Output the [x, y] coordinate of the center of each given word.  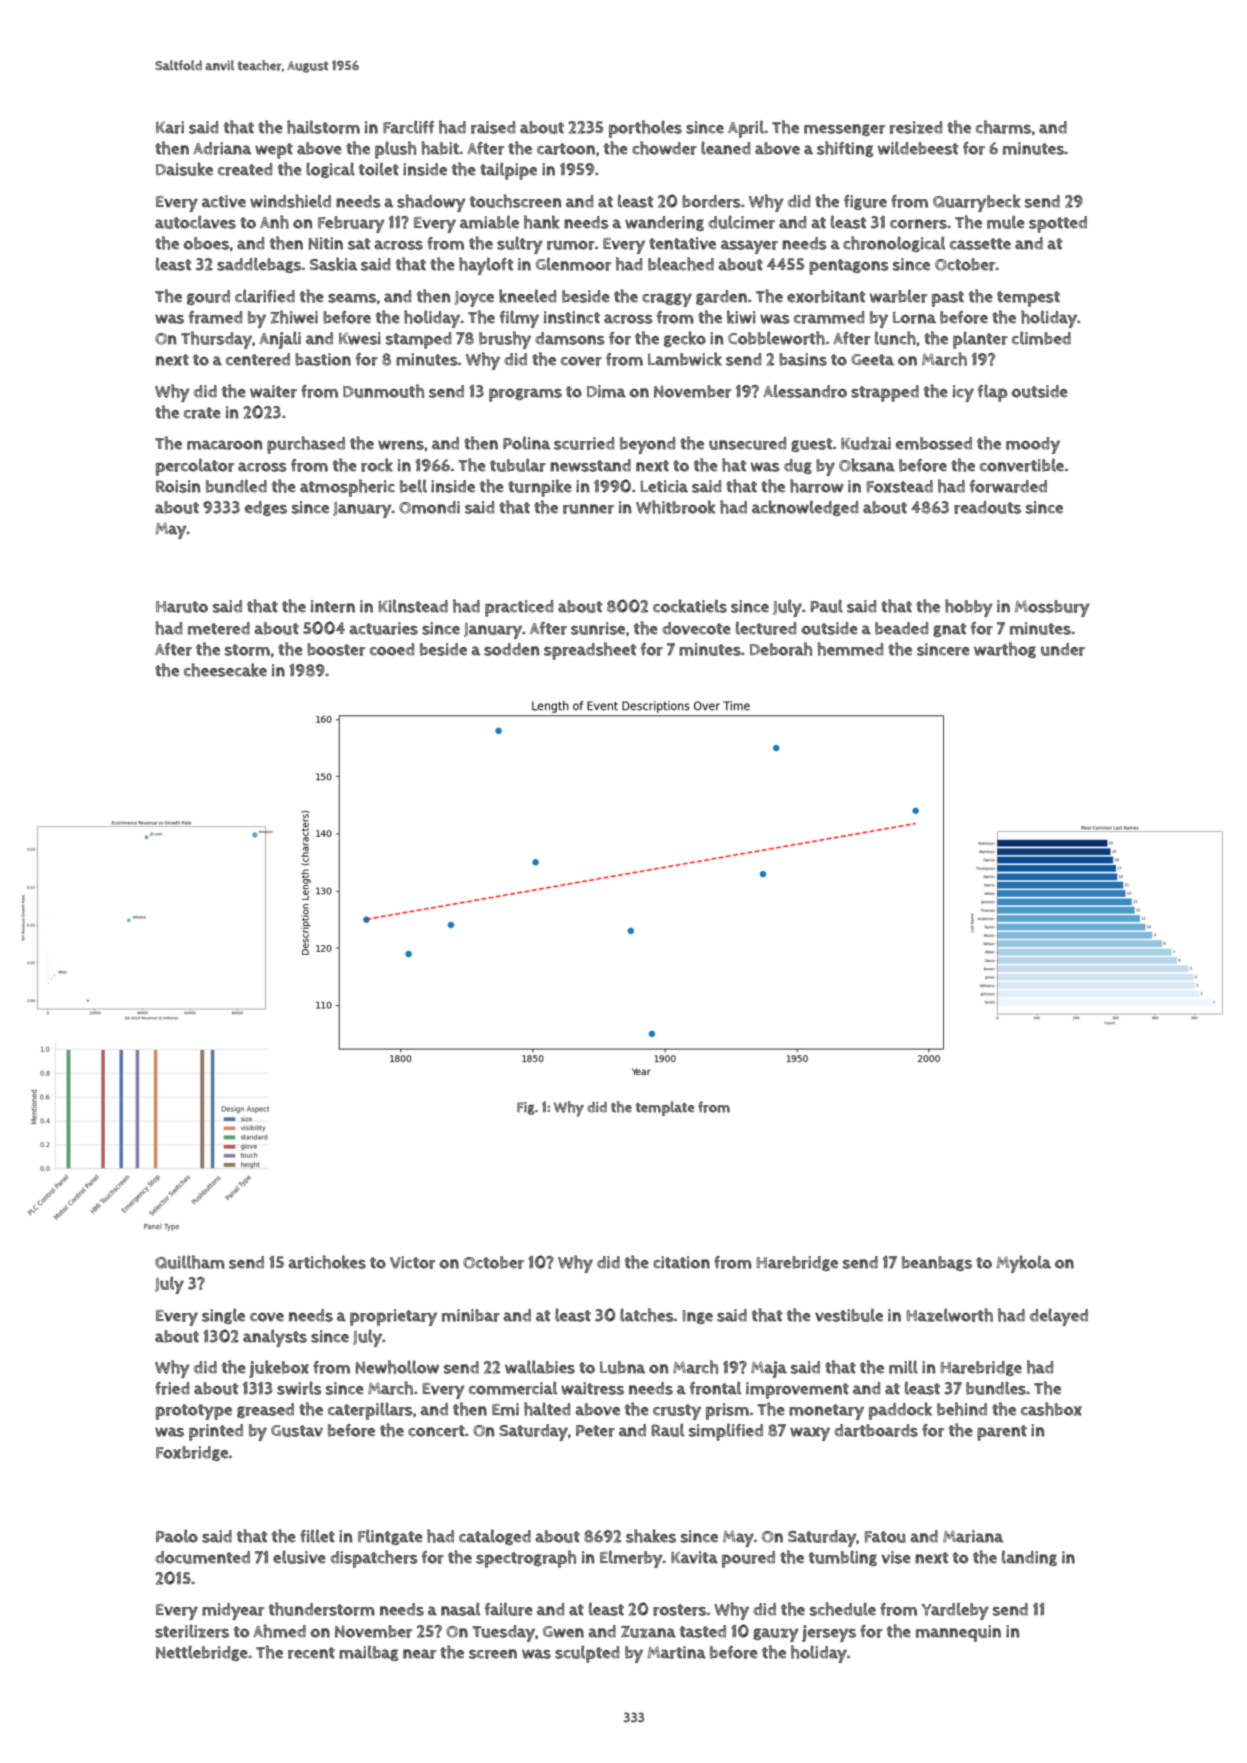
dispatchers [374, 1559]
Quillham [190, 1262]
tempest [1028, 299]
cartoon [566, 149]
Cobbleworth [776, 338]
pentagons [849, 267]
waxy [810, 1434]
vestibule [849, 1315]
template [665, 1108]
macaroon [225, 445]
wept [274, 151]
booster [336, 649]
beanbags [937, 1263]
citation [681, 1262]
